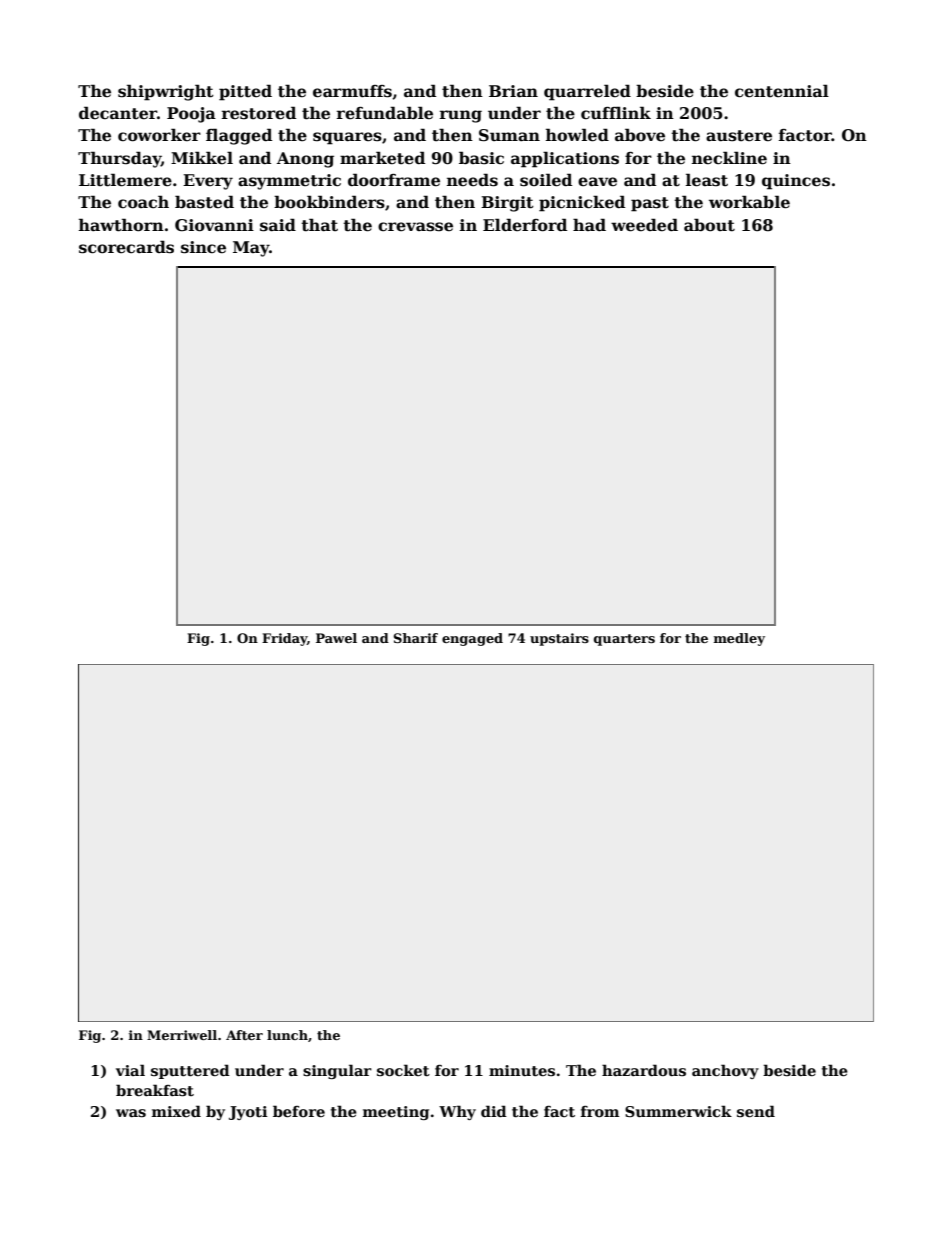  Describe the element at coordinates (126, 247) in the document. I see `scorecards` at that location.
